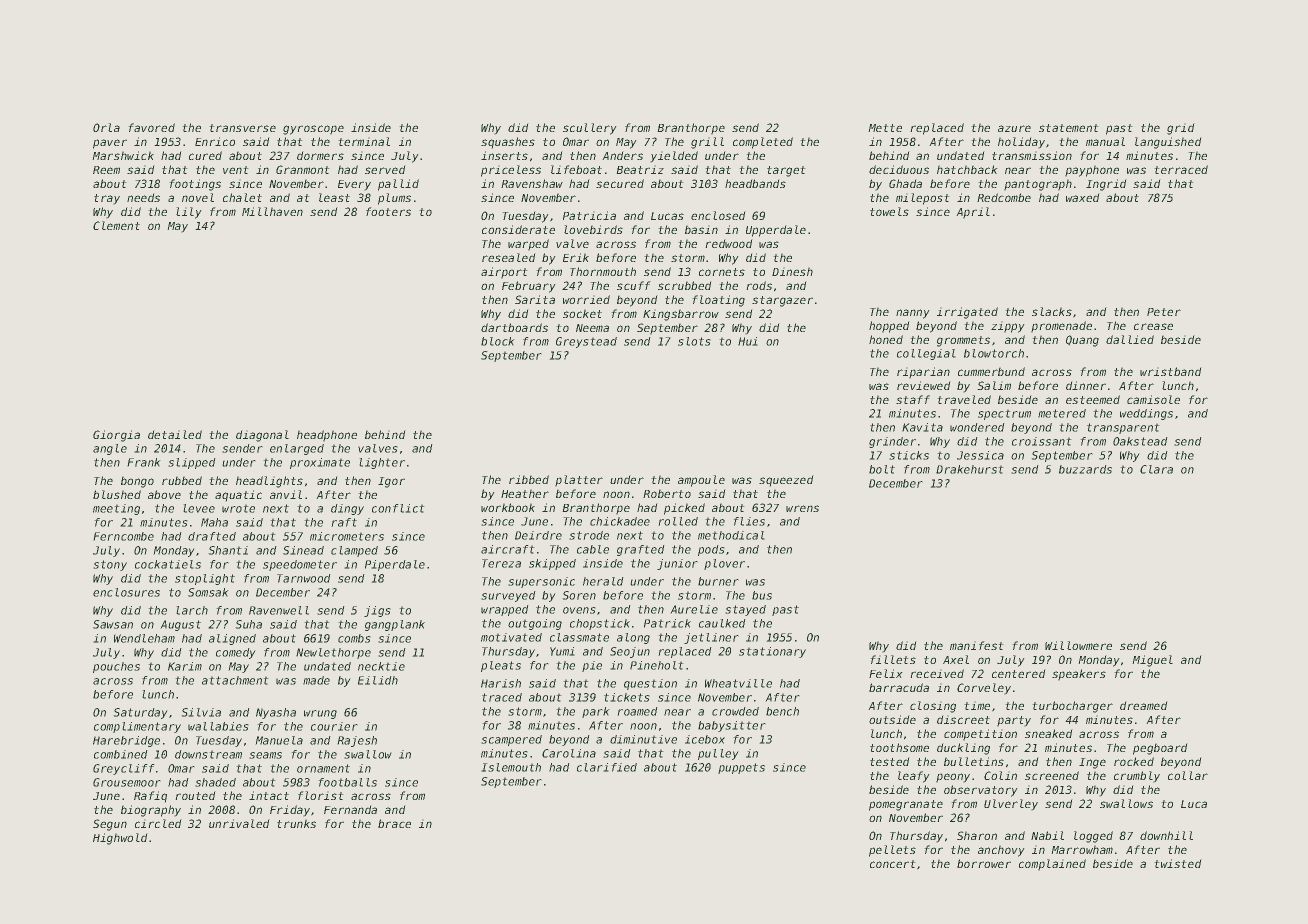  What do you see at coordinates (630, 652) in the screenshot?
I see `Seojun` at bounding box center [630, 652].
